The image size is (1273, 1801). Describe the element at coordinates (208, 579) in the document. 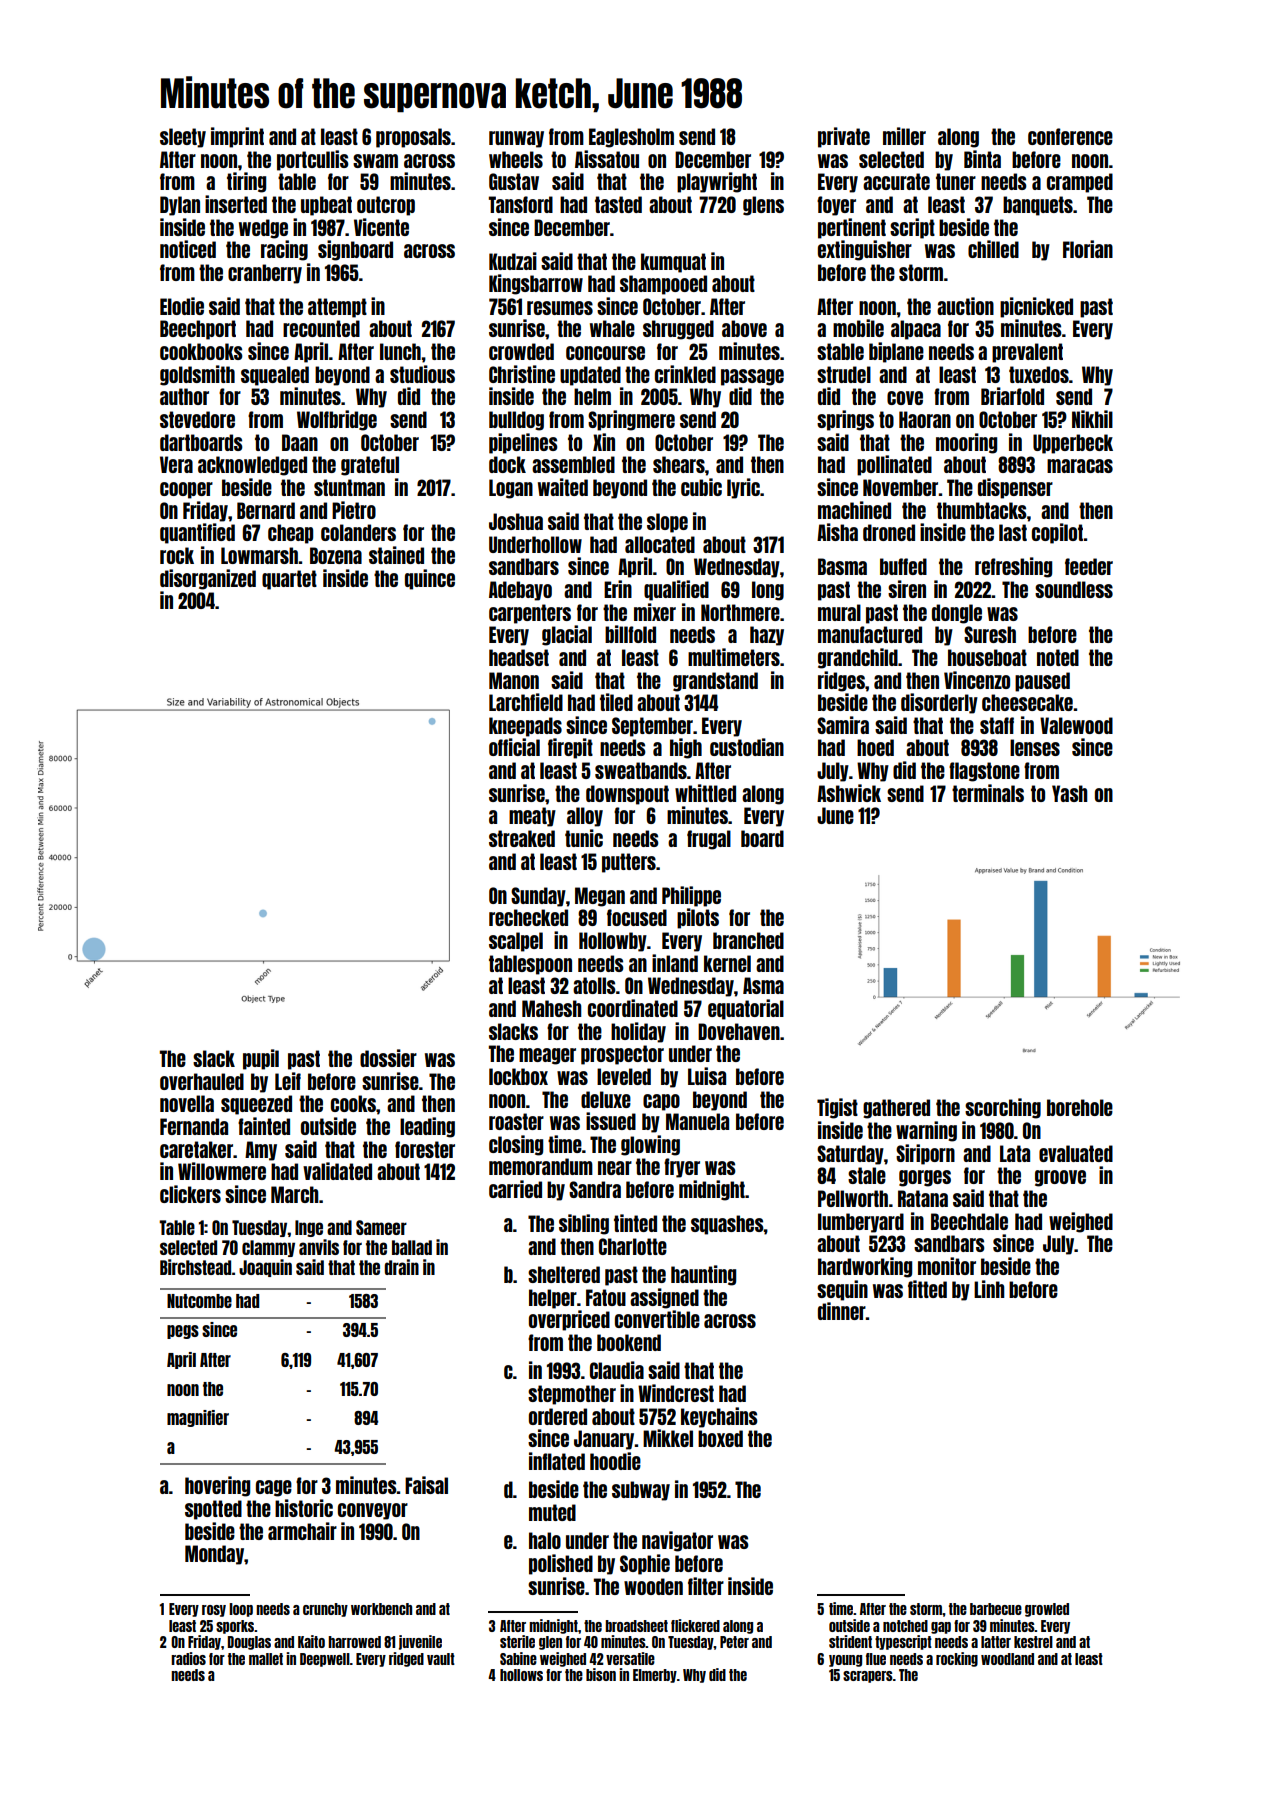

I see `disorganized` at that location.
